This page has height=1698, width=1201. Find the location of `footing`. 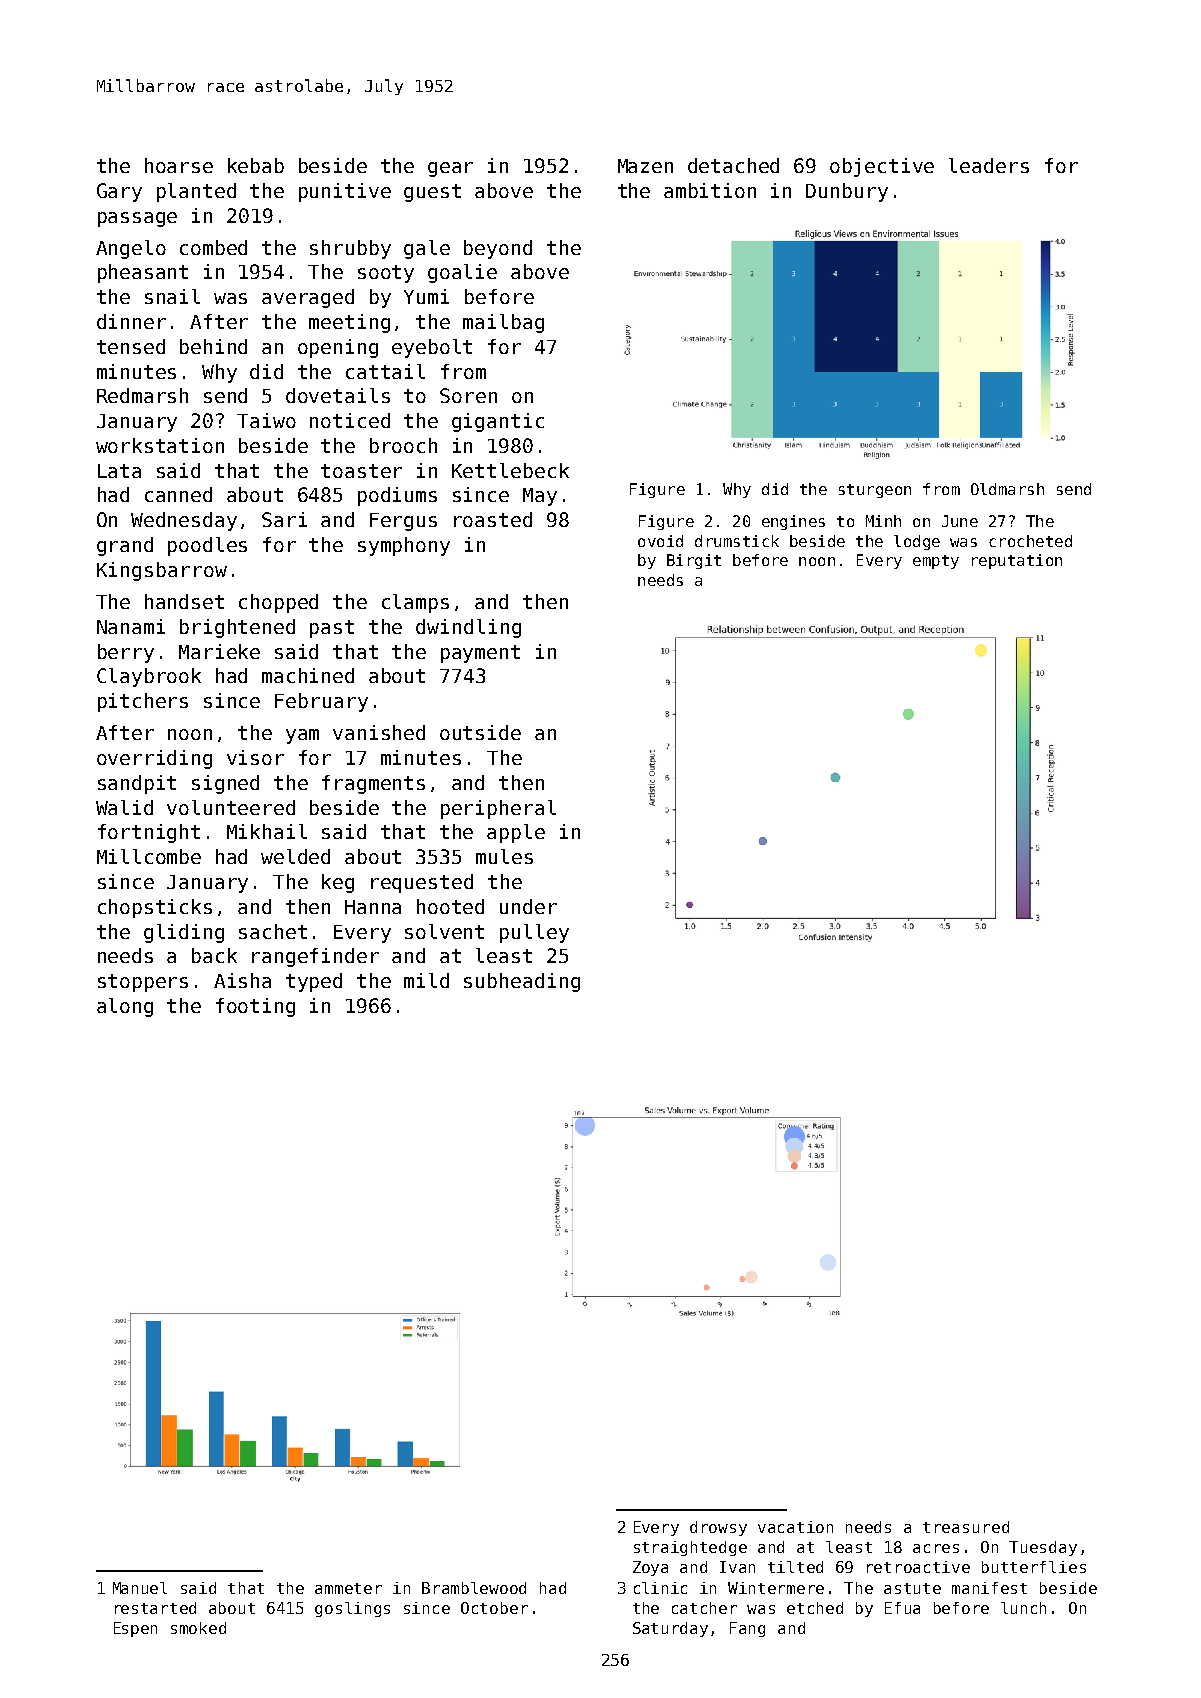

footing is located at coordinates (255, 1007).
